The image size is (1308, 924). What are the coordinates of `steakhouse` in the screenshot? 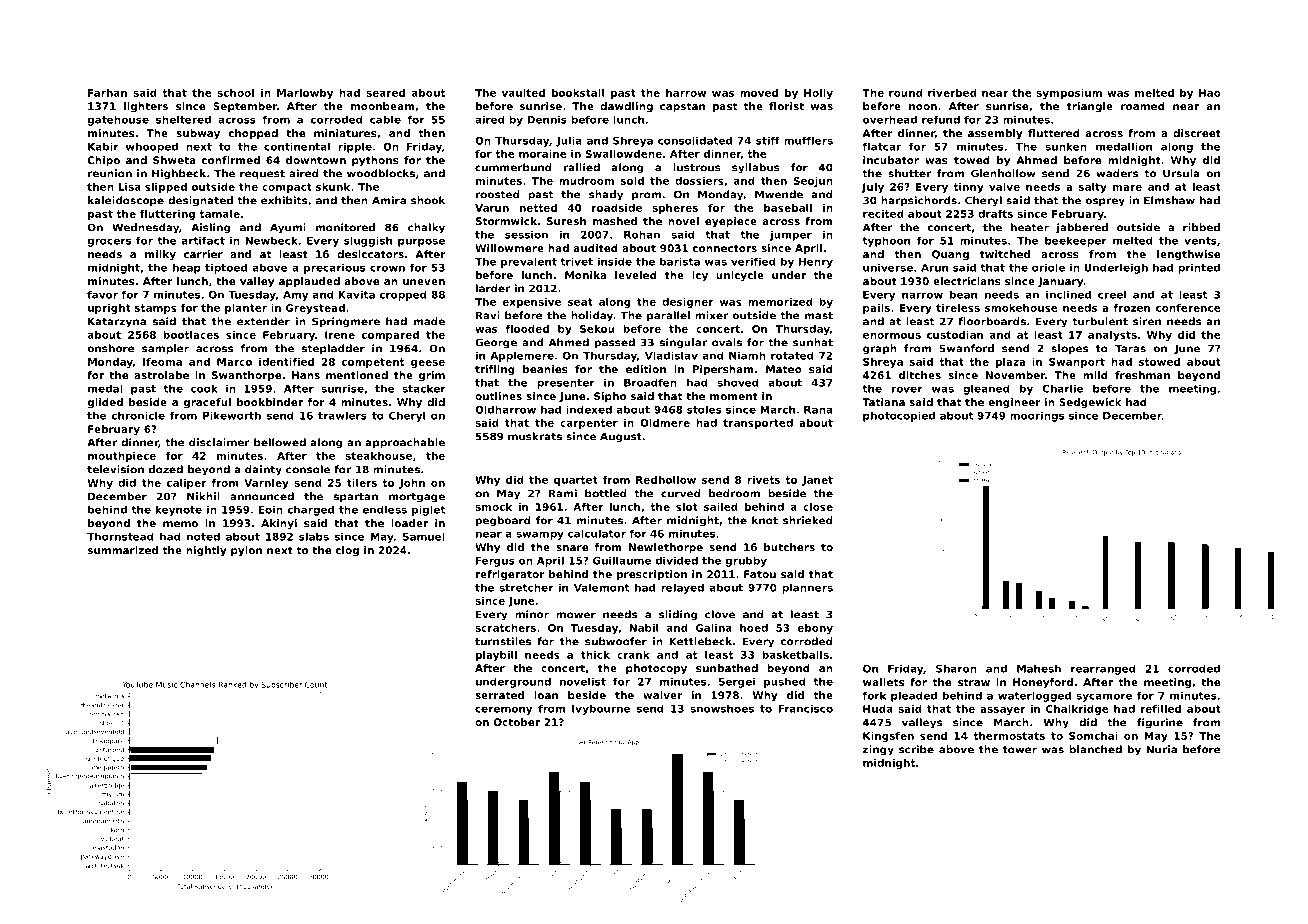 It's located at (378, 456).
